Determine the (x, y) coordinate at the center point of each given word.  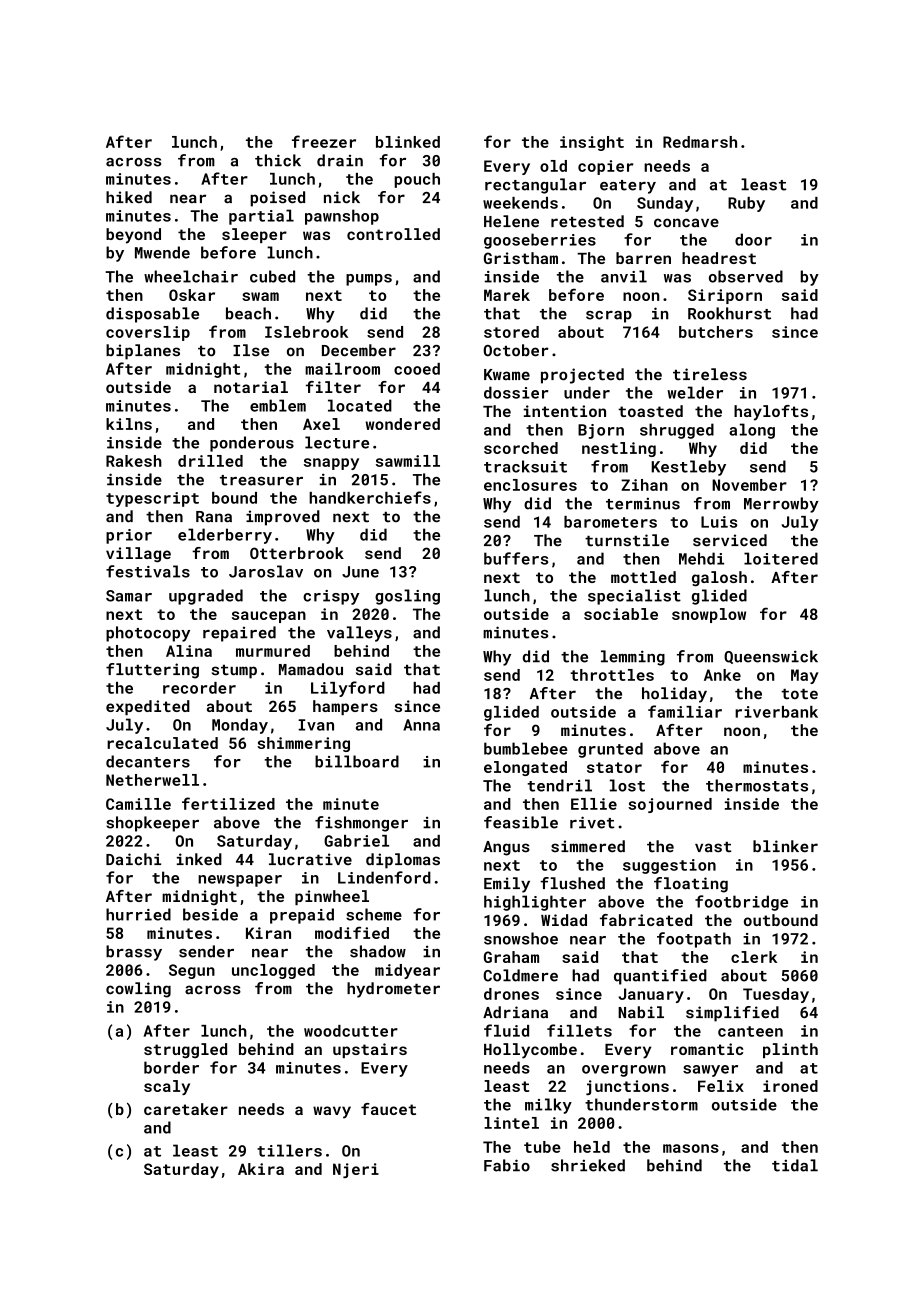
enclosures (530, 485)
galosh (719, 579)
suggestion (669, 866)
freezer (324, 141)
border (171, 1067)
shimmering (303, 744)
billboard (357, 761)
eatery (628, 187)
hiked (129, 197)
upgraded (206, 597)
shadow (378, 951)
